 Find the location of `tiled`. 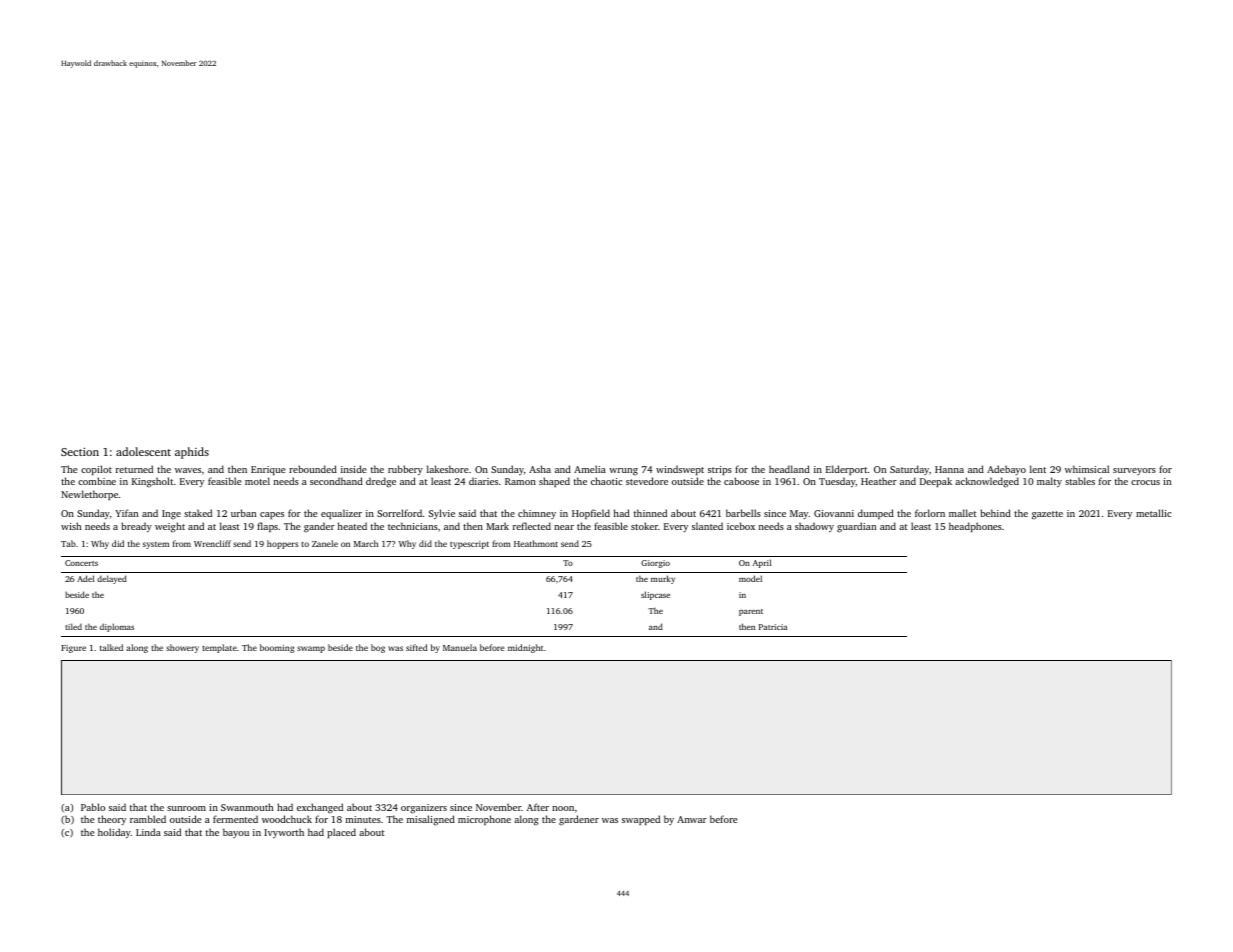

tiled is located at coordinates (73, 626).
